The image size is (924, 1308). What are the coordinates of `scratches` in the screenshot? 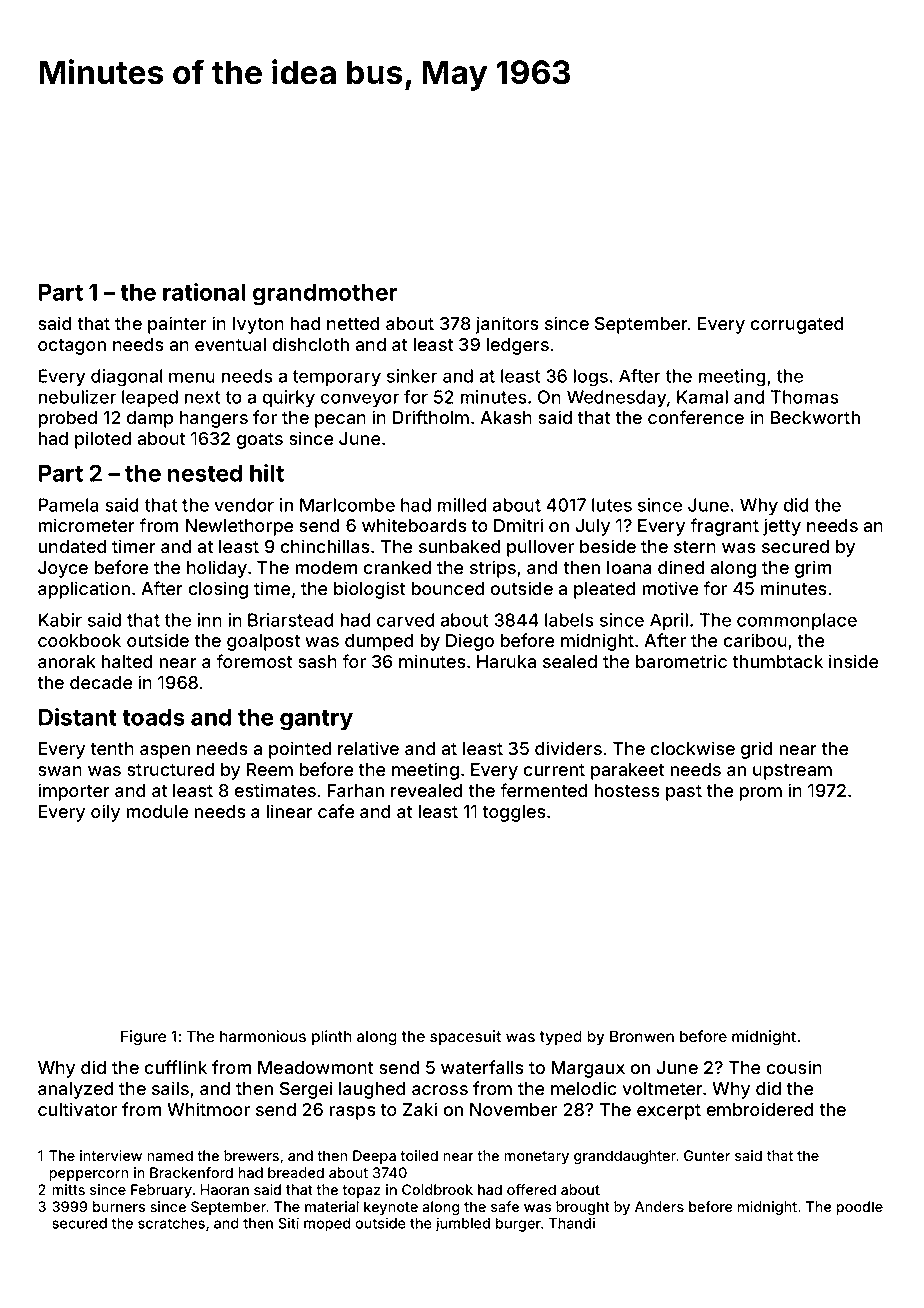 It's located at (171, 1223).
